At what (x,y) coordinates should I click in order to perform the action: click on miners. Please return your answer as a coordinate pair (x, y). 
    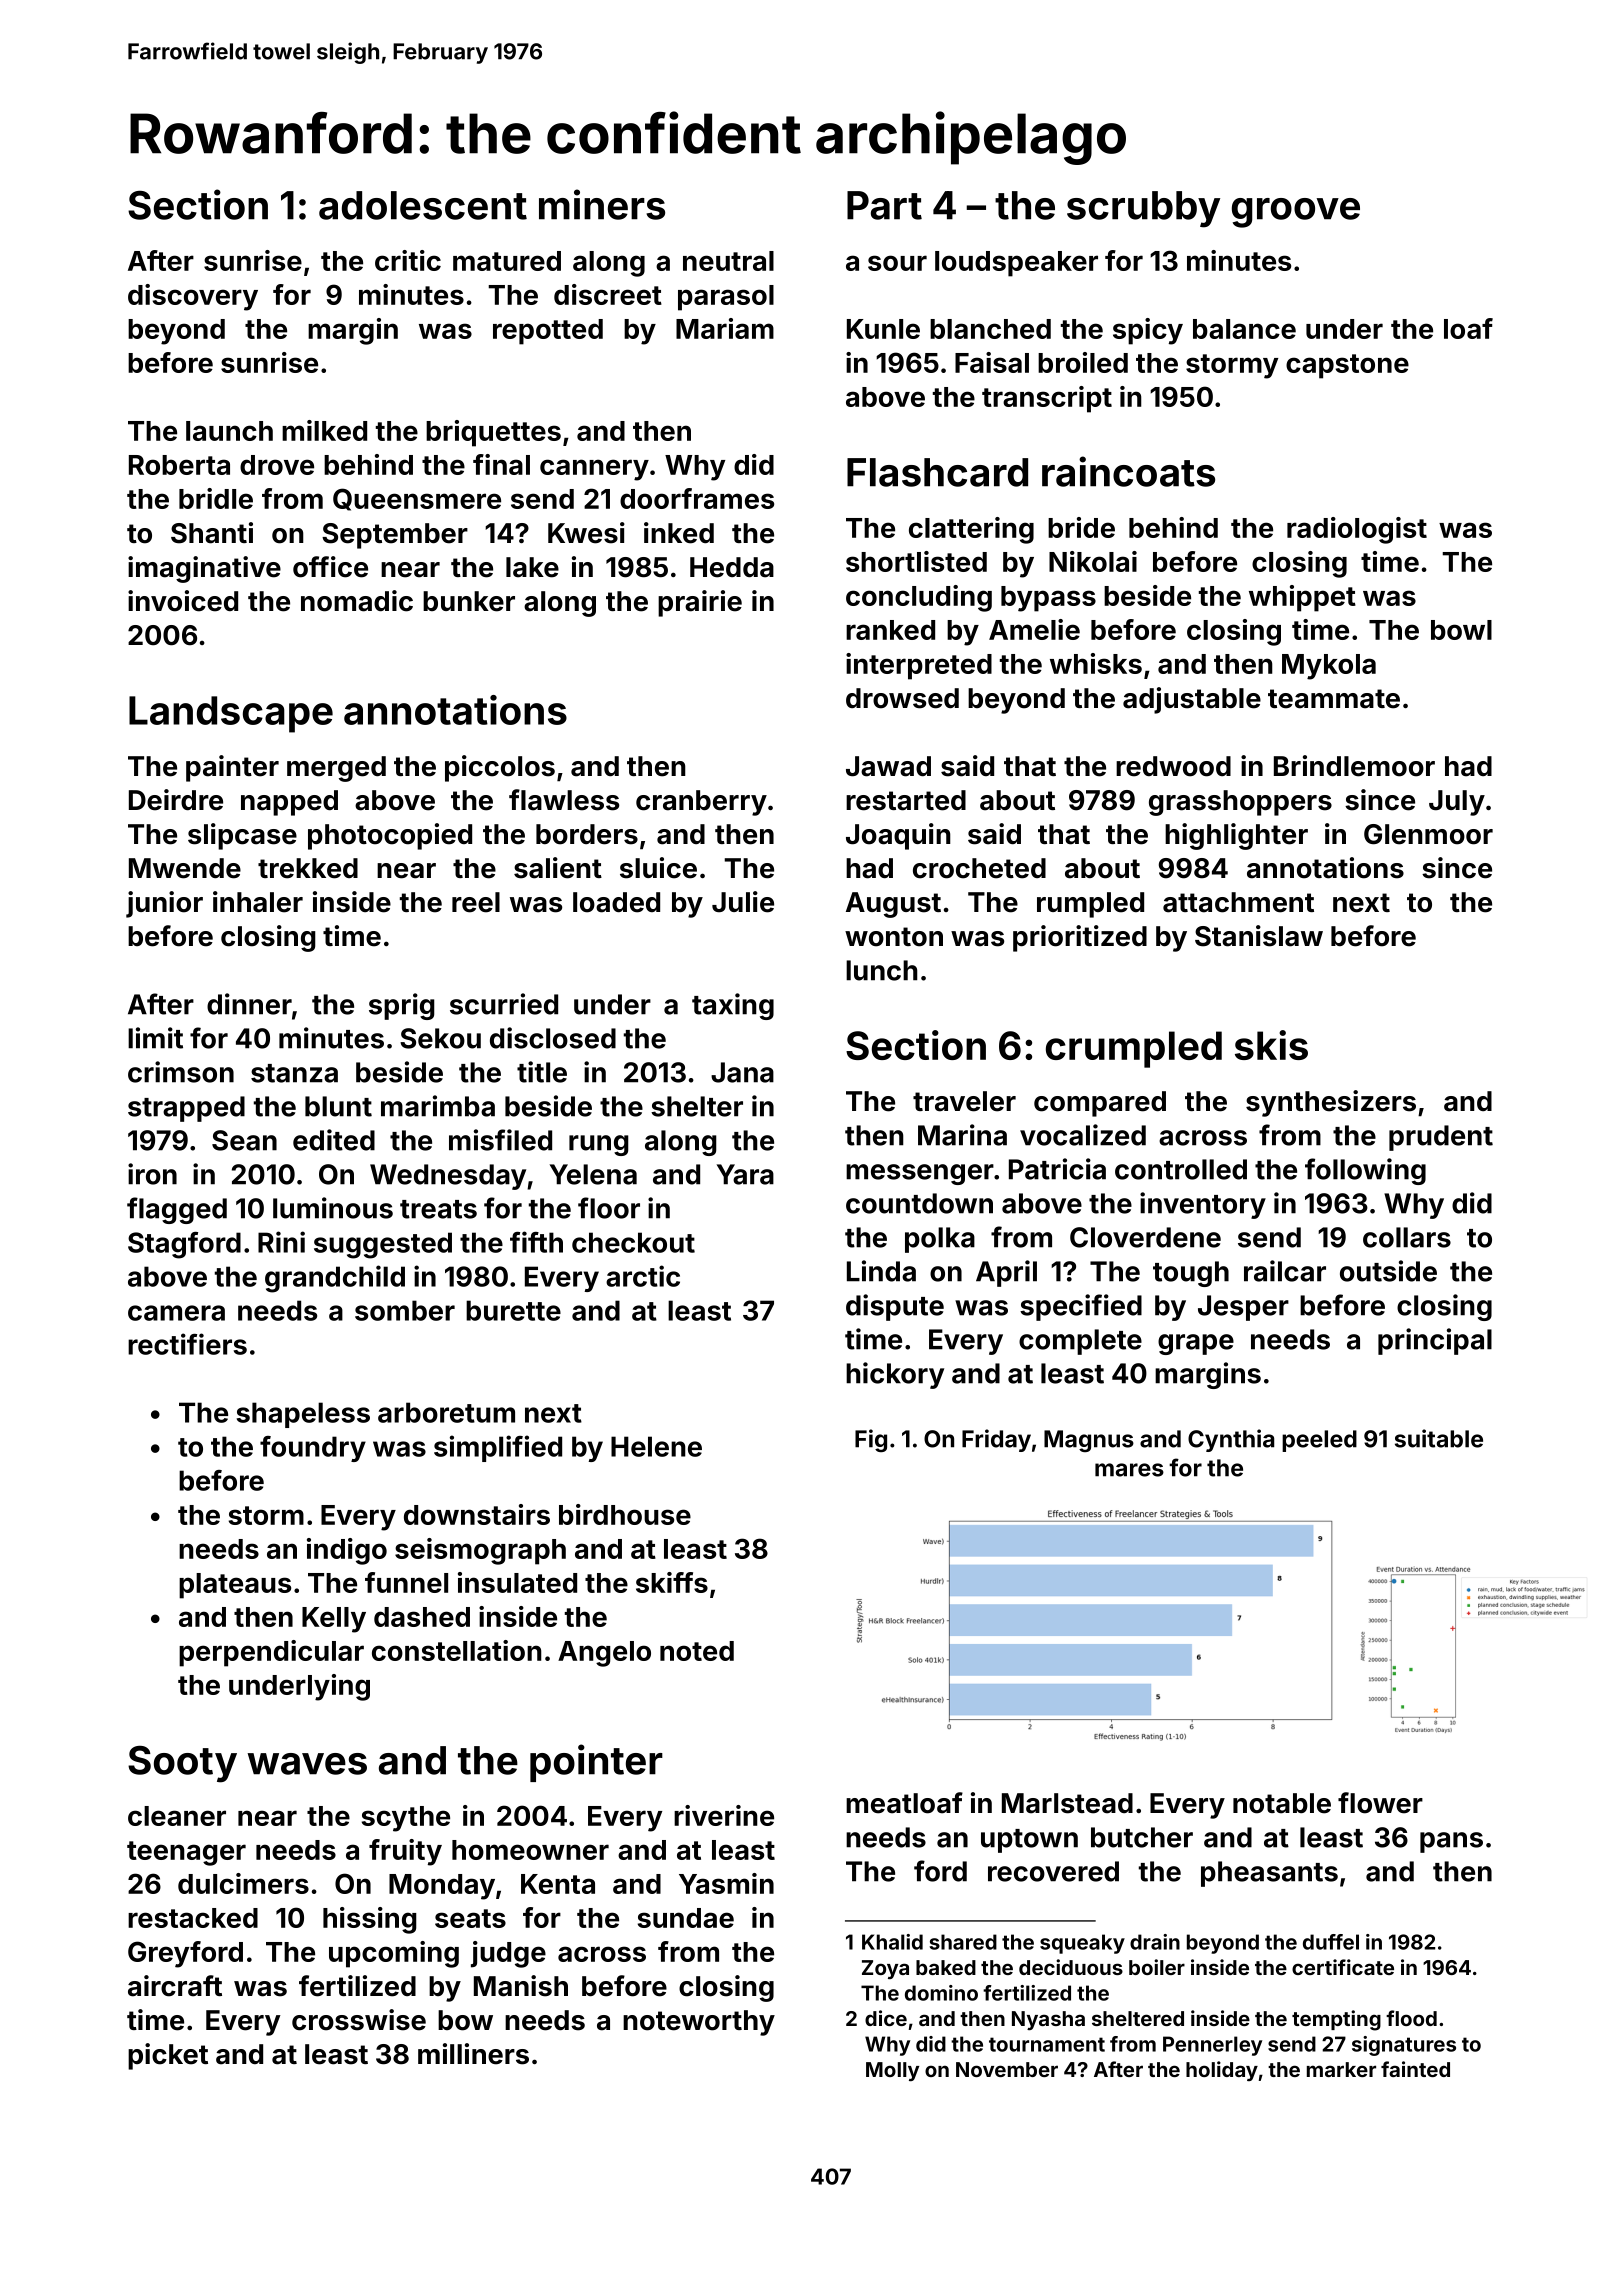
    Looking at the image, I should click on (602, 204).
